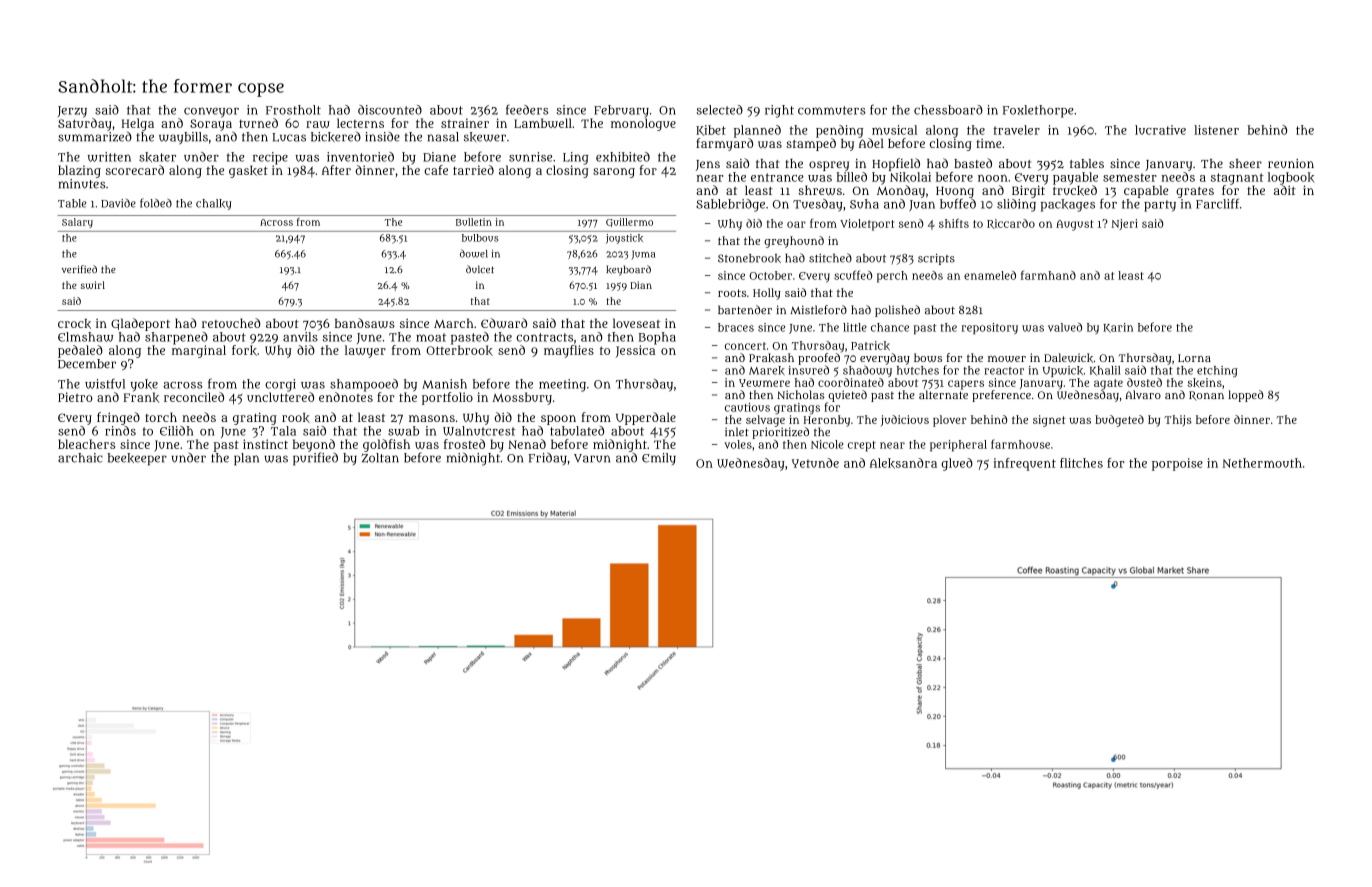 This document has width=1372, height=887. I want to click on rinds, so click(120, 431).
